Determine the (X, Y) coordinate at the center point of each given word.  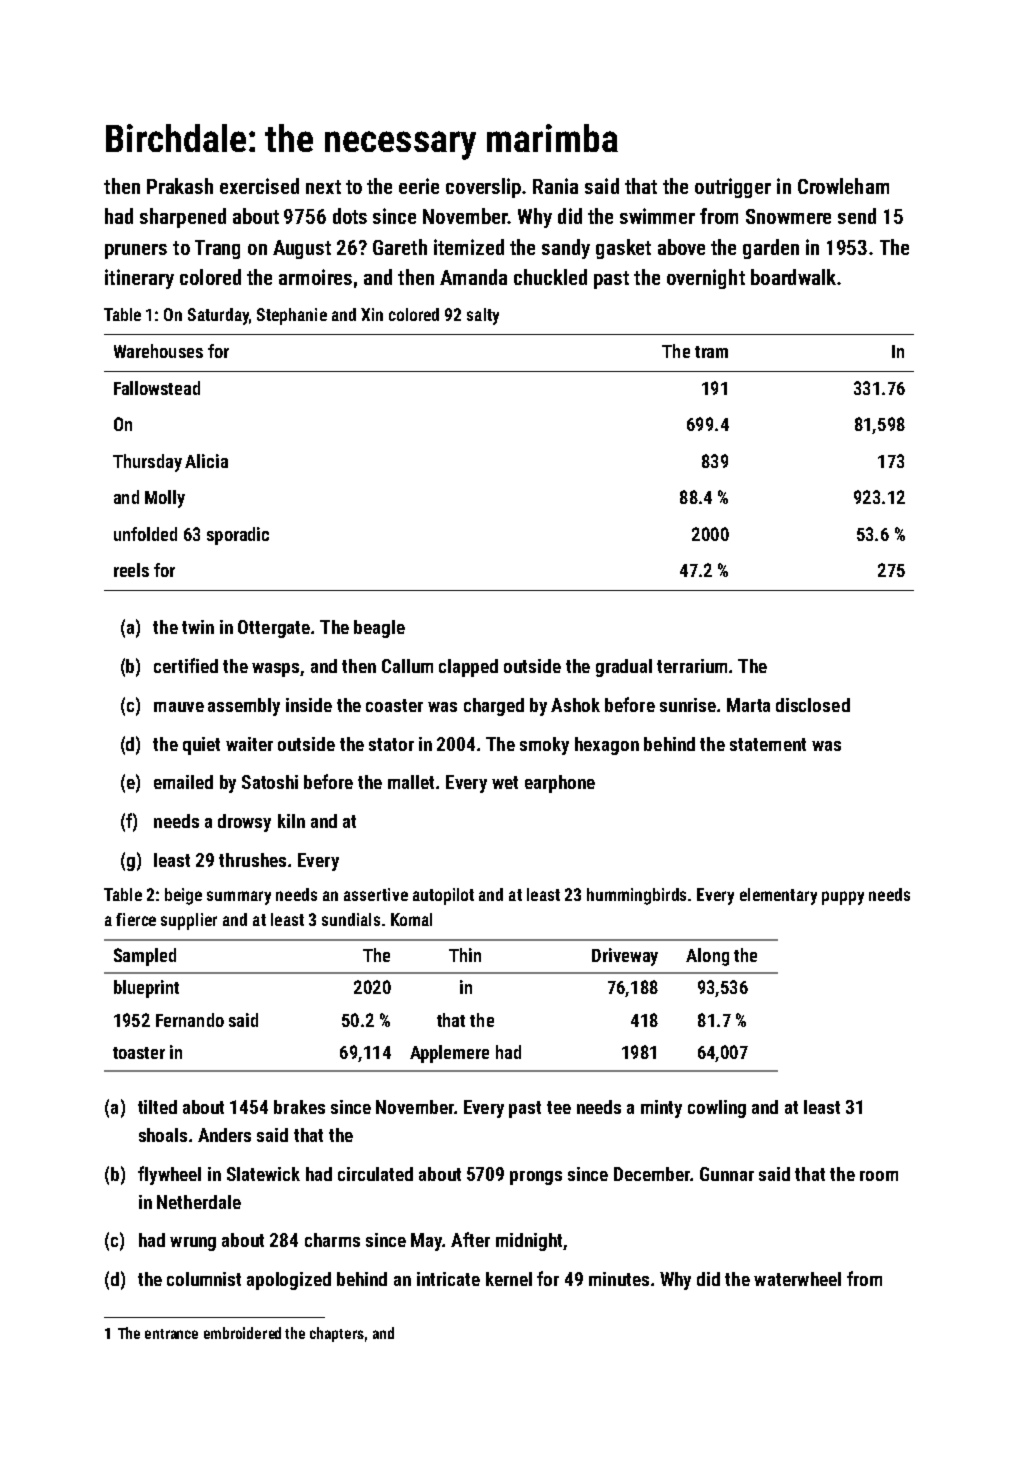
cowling (717, 1109)
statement (768, 744)
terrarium (692, 666)
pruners (136, 251)
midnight (529, 1242)
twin (198, 627)
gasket (623, 249)
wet (505, 782)
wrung (193, 1244)
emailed (183, 782)
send (857, 216)
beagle (379, 629)
